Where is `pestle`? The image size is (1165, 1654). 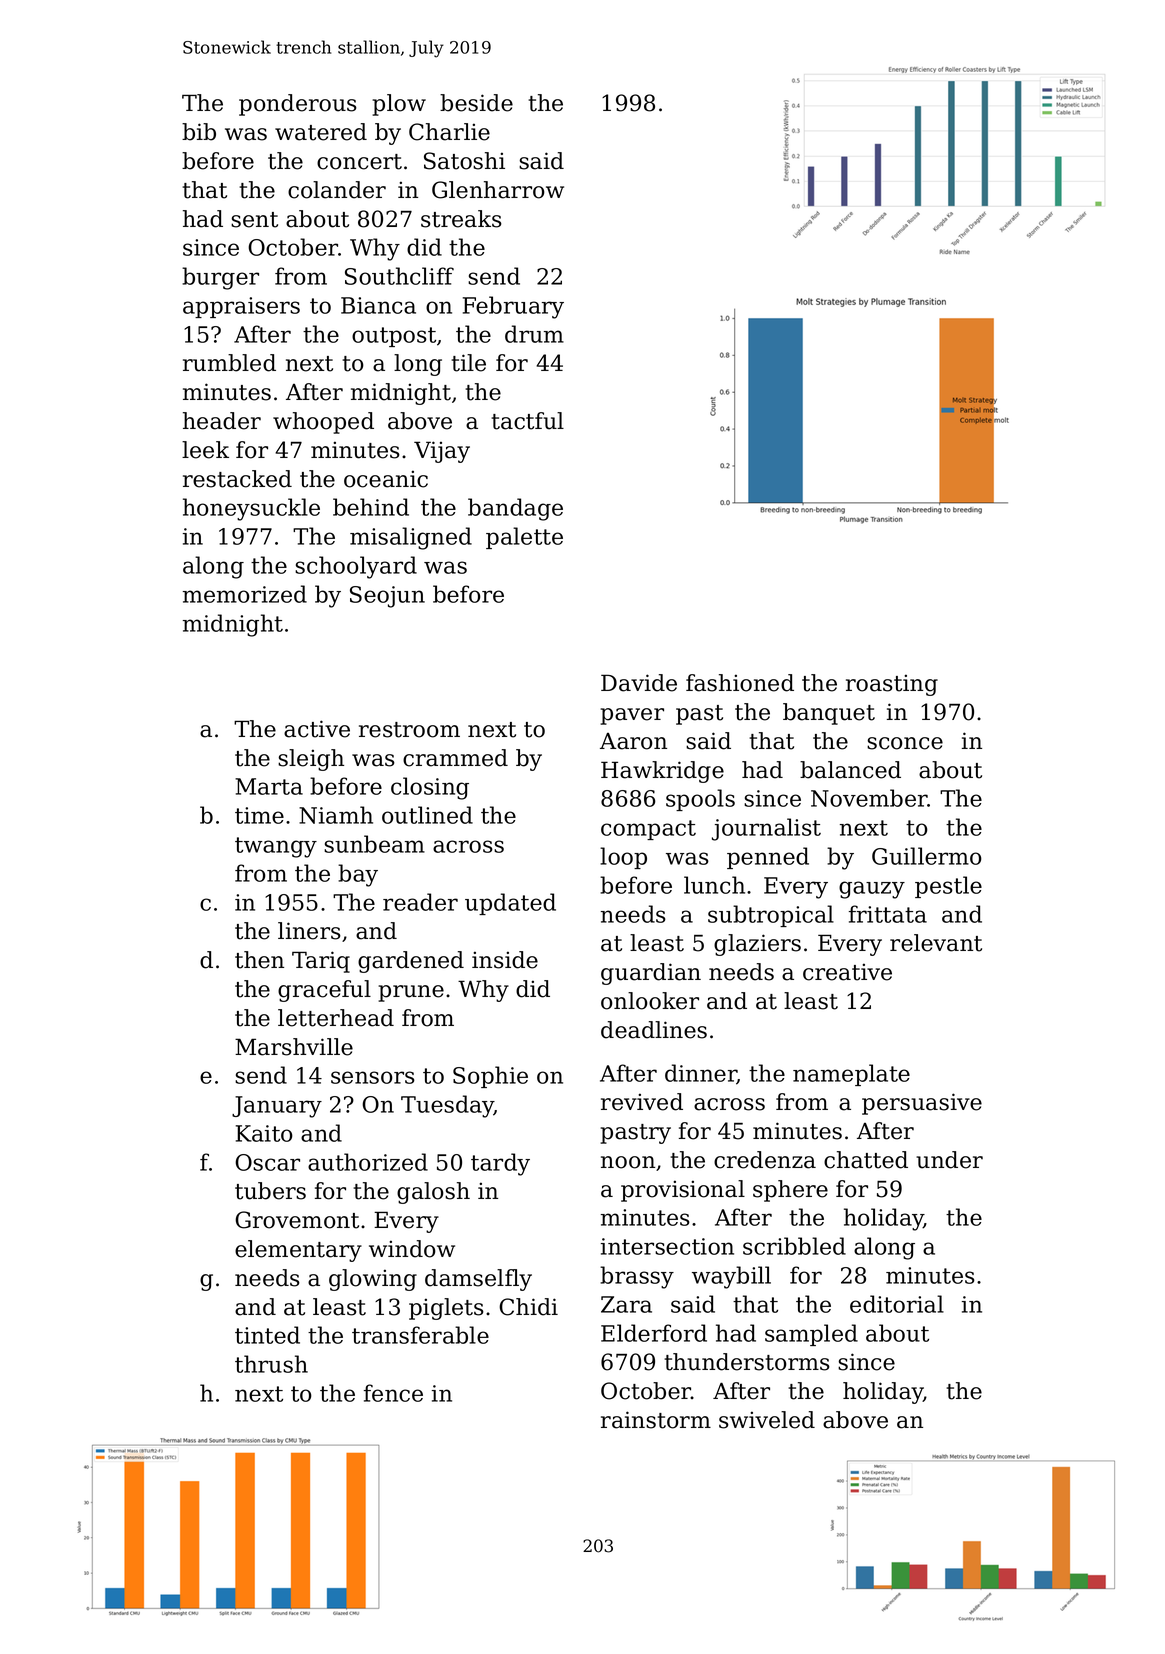 pestle is located at coordinates (948, 887).
